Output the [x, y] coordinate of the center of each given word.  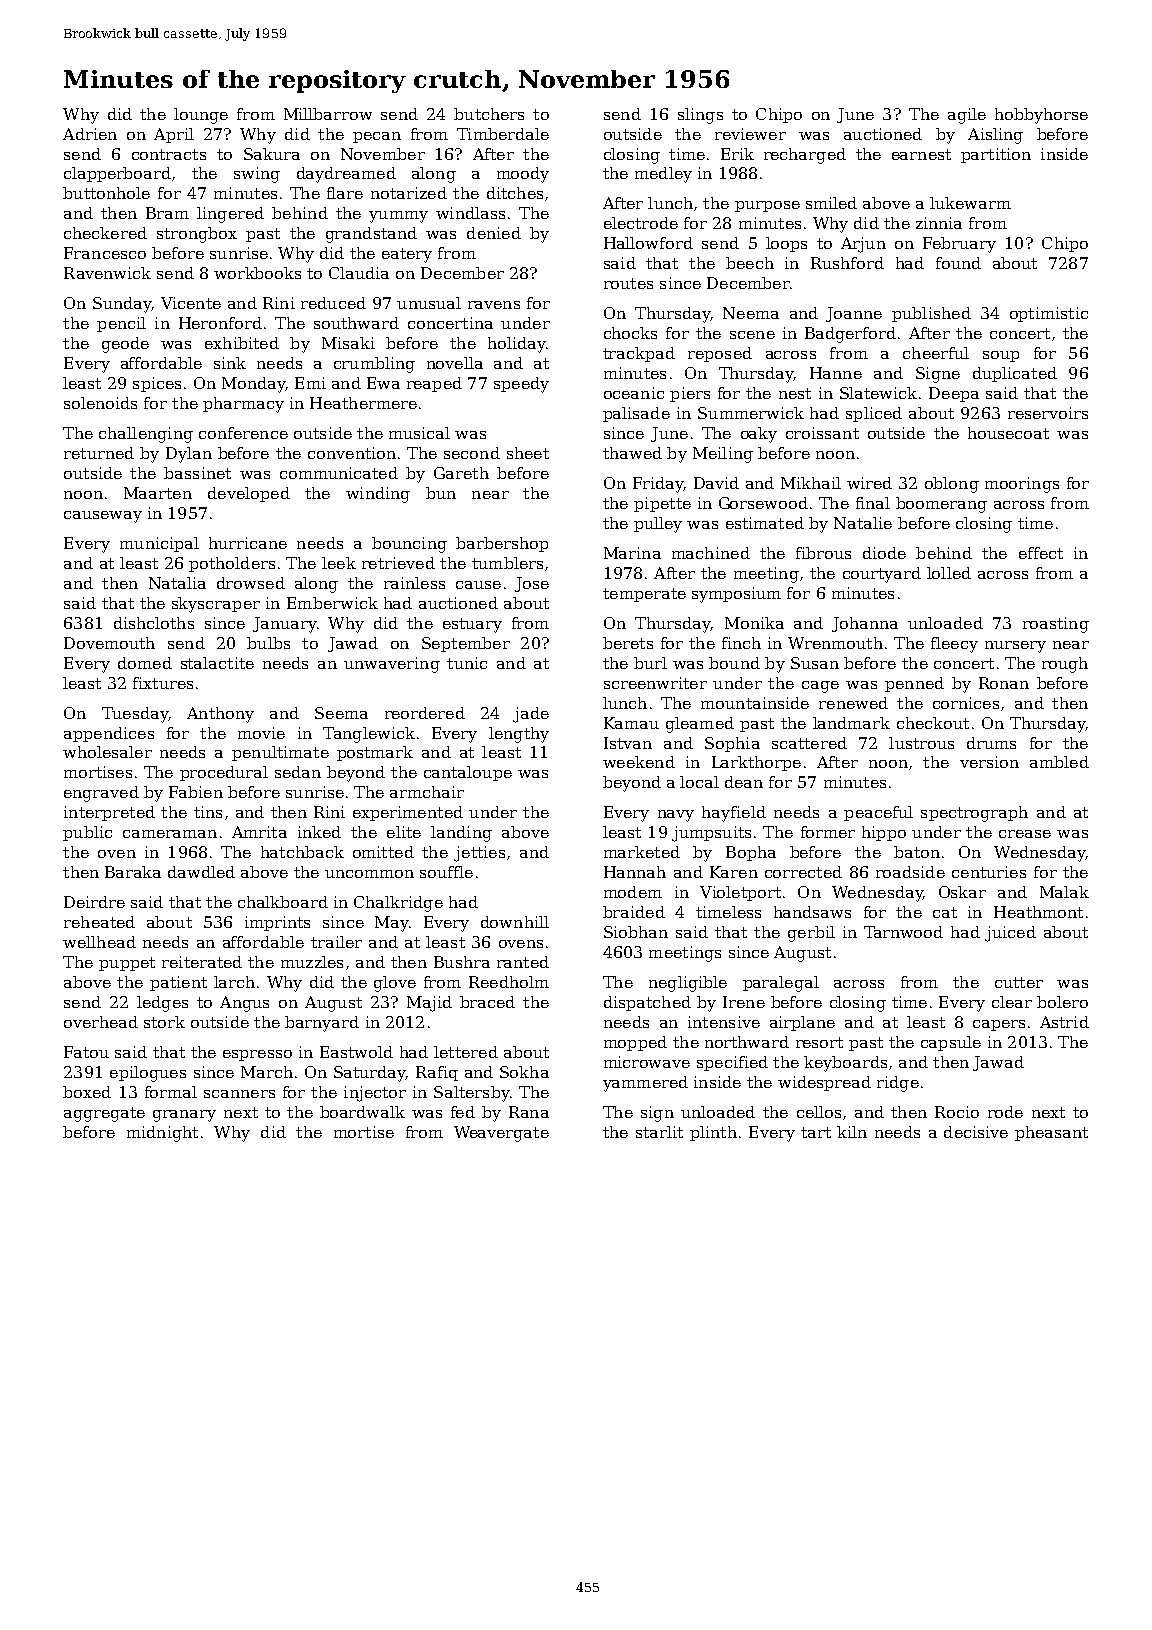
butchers [489, 114]
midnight [162, 1134]
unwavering [392, 665]
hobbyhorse [1041, 116]
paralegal [781, 984]
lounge [201, 116]
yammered [645, 1084]
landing [461, 834]
